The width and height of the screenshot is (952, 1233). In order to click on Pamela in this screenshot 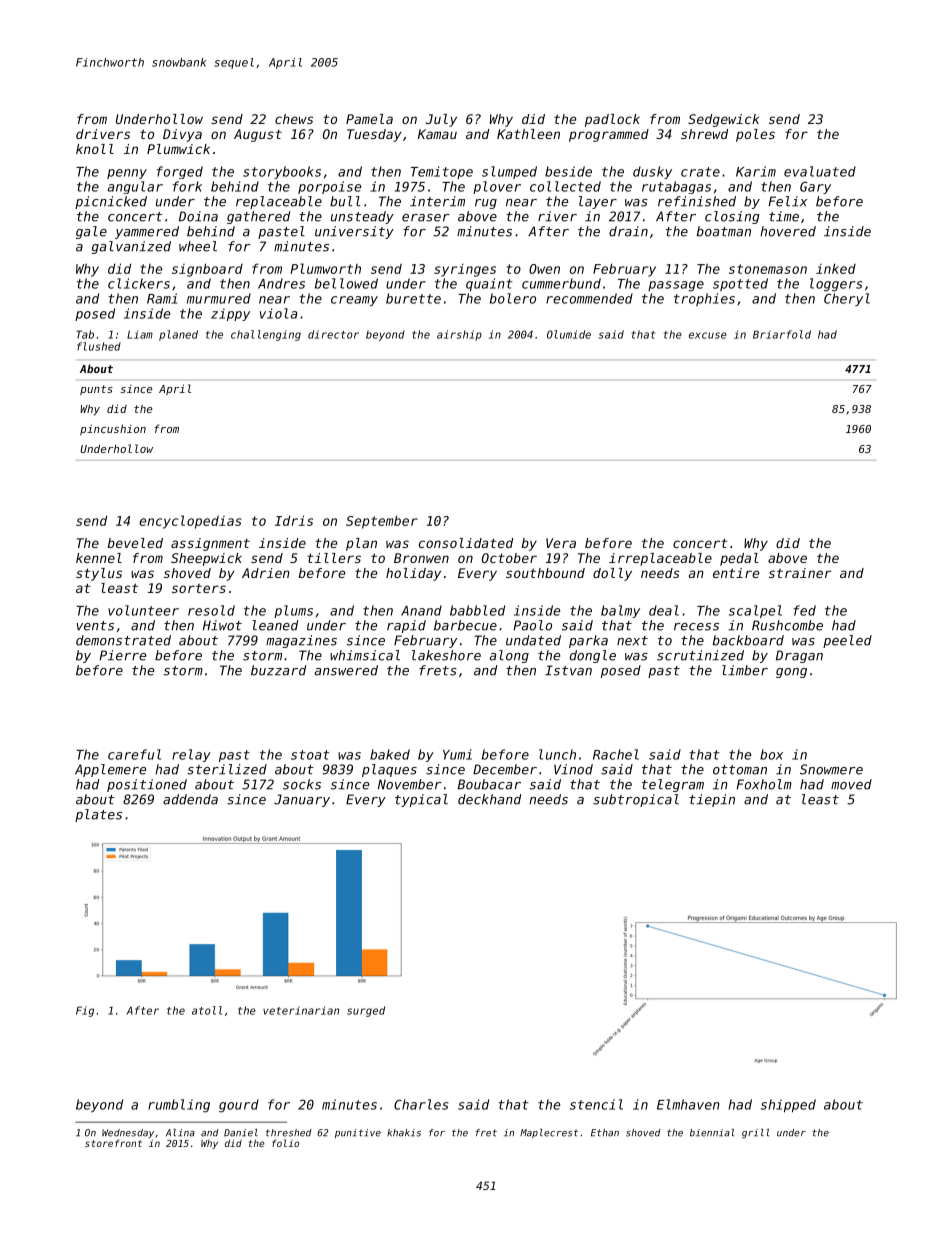, I will do `click(369, 119)`.
